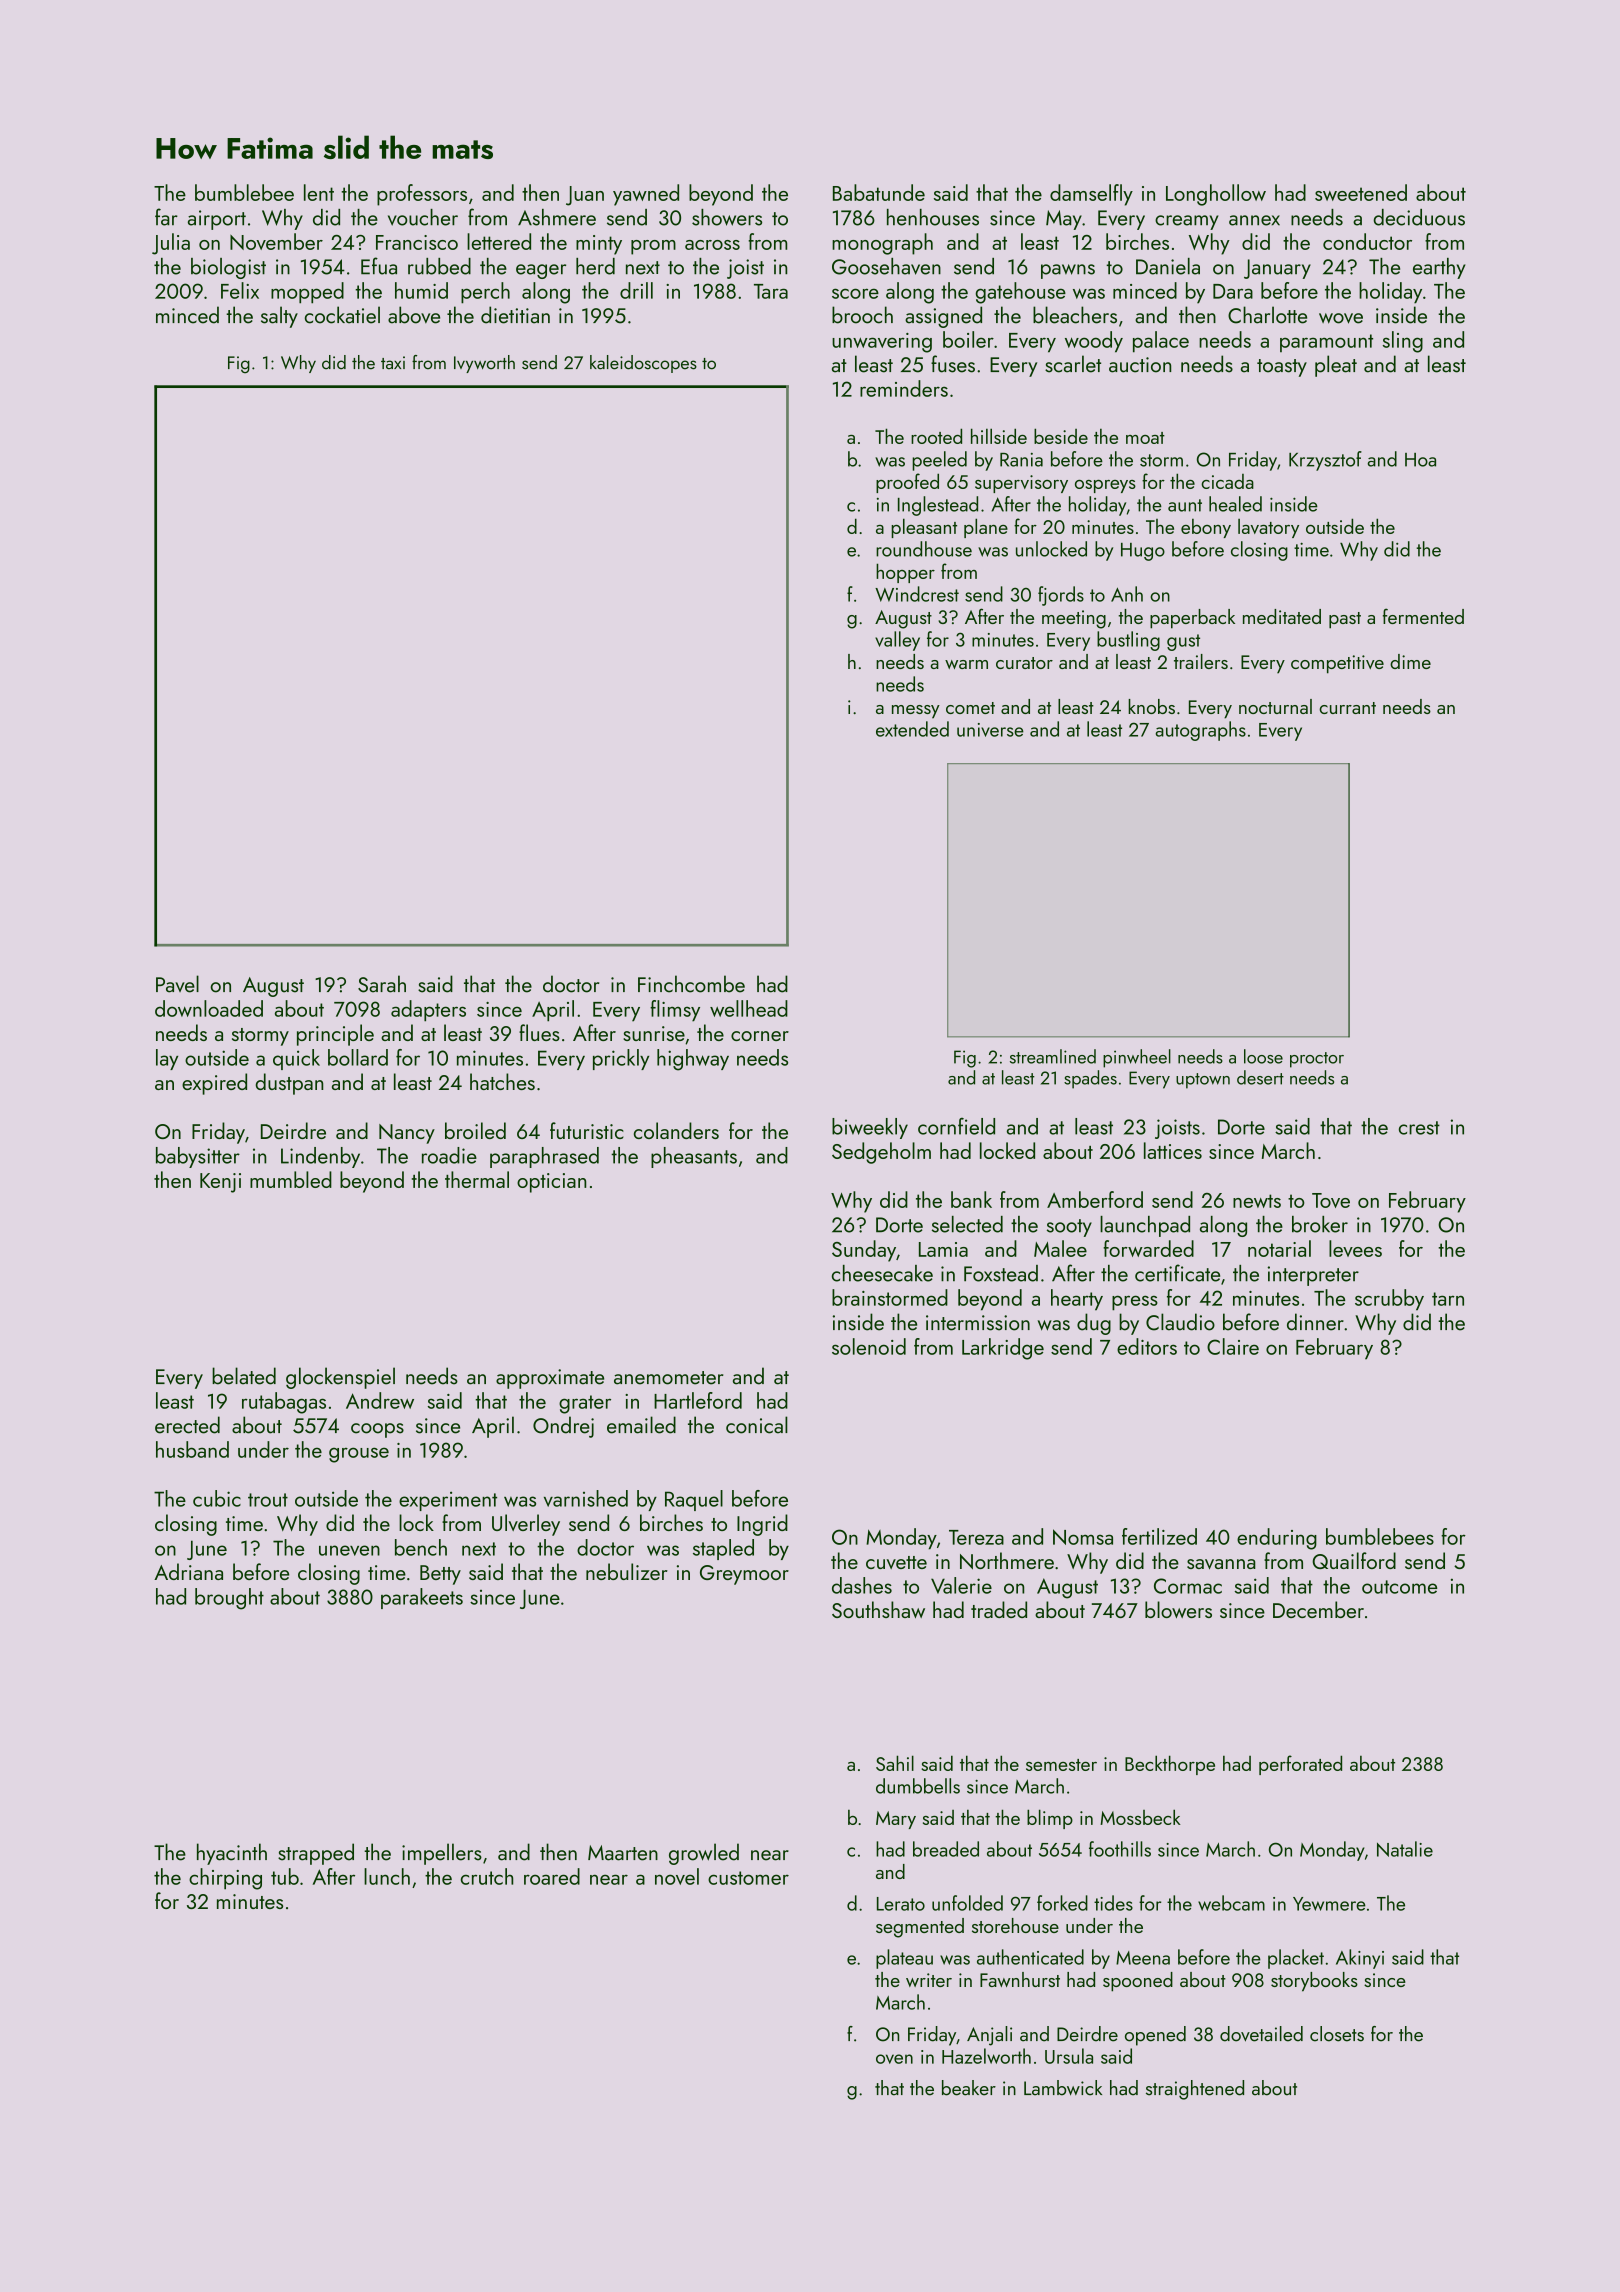  I want to click on parakeets, so click(422, 1598).
